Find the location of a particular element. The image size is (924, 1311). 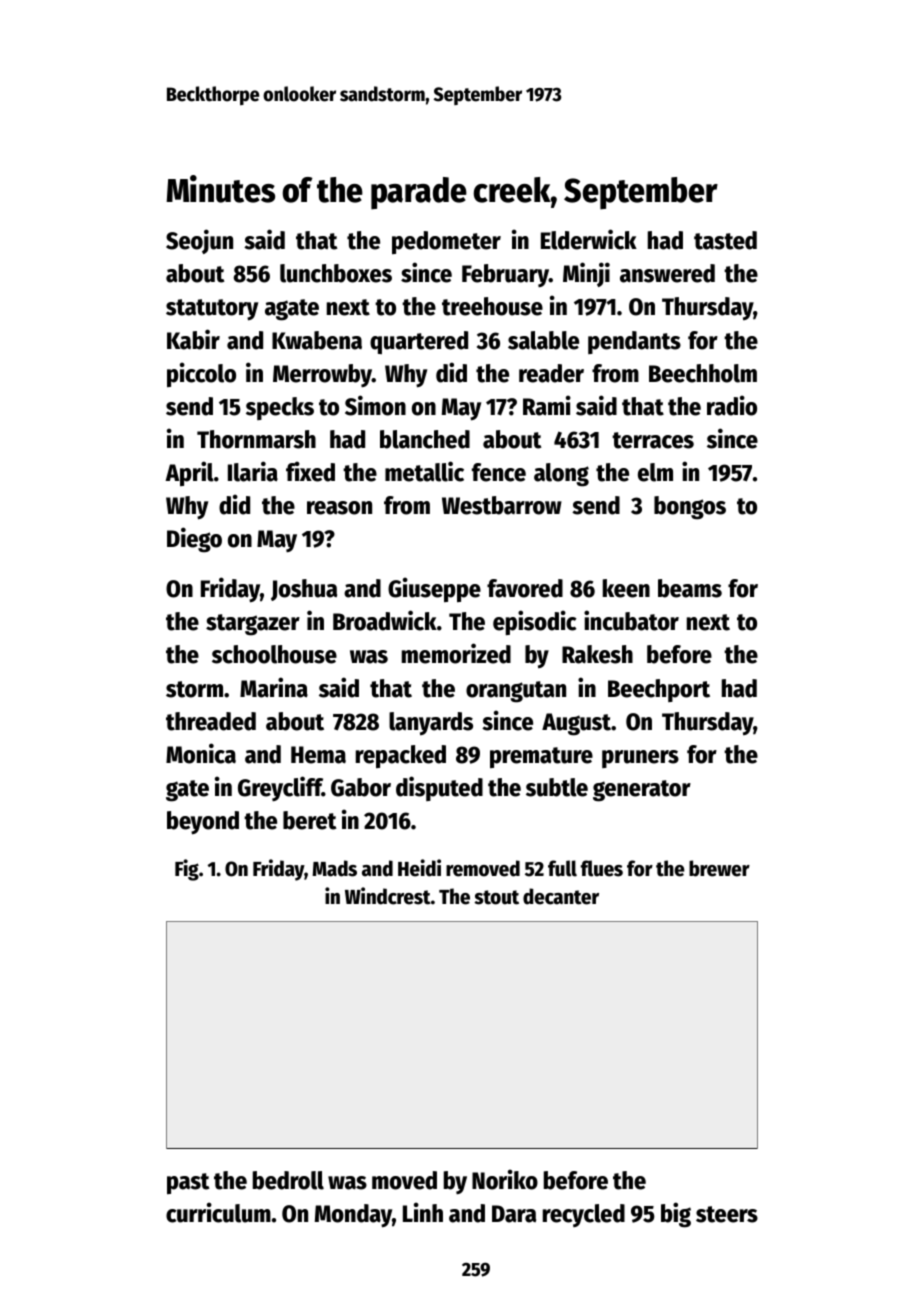

flues is located at coordinates (602, 868).
